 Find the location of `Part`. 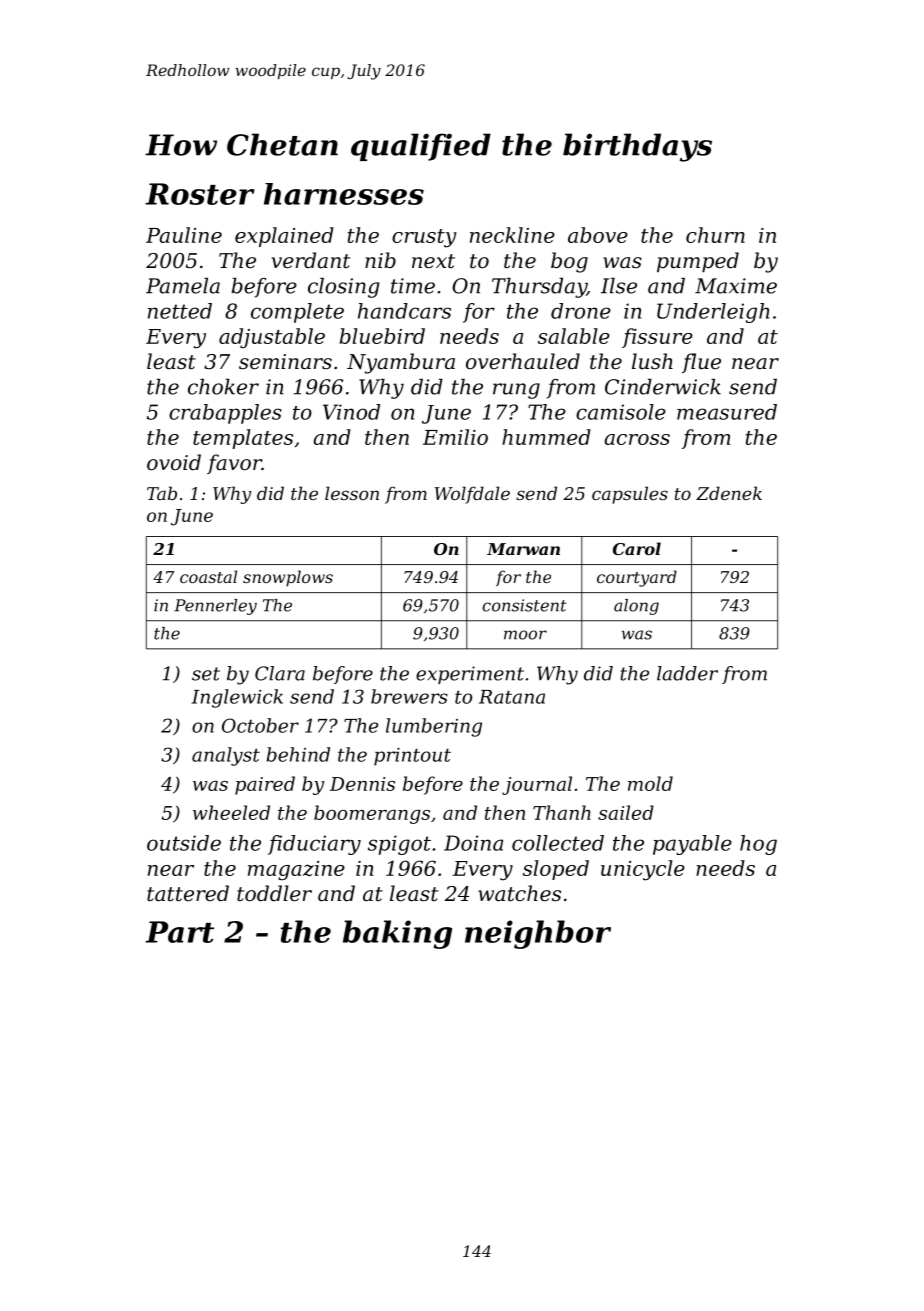

Part is located at coordinates (180, 932).
